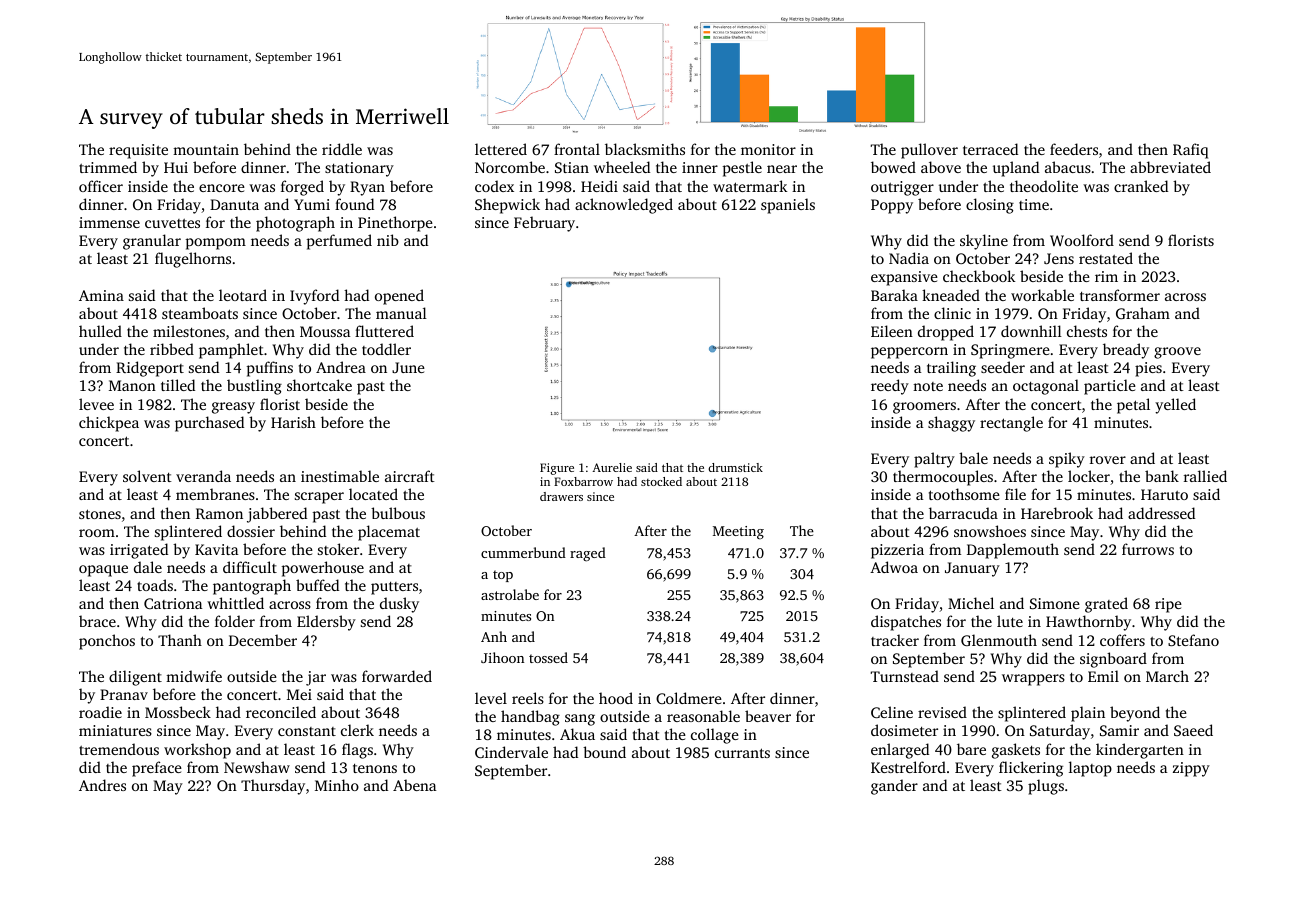 Image resolution: width=1308 pixels, height=924 pixels. Describe the element at coordinates (295, 224) in the page. I see `photograph` at that location.
